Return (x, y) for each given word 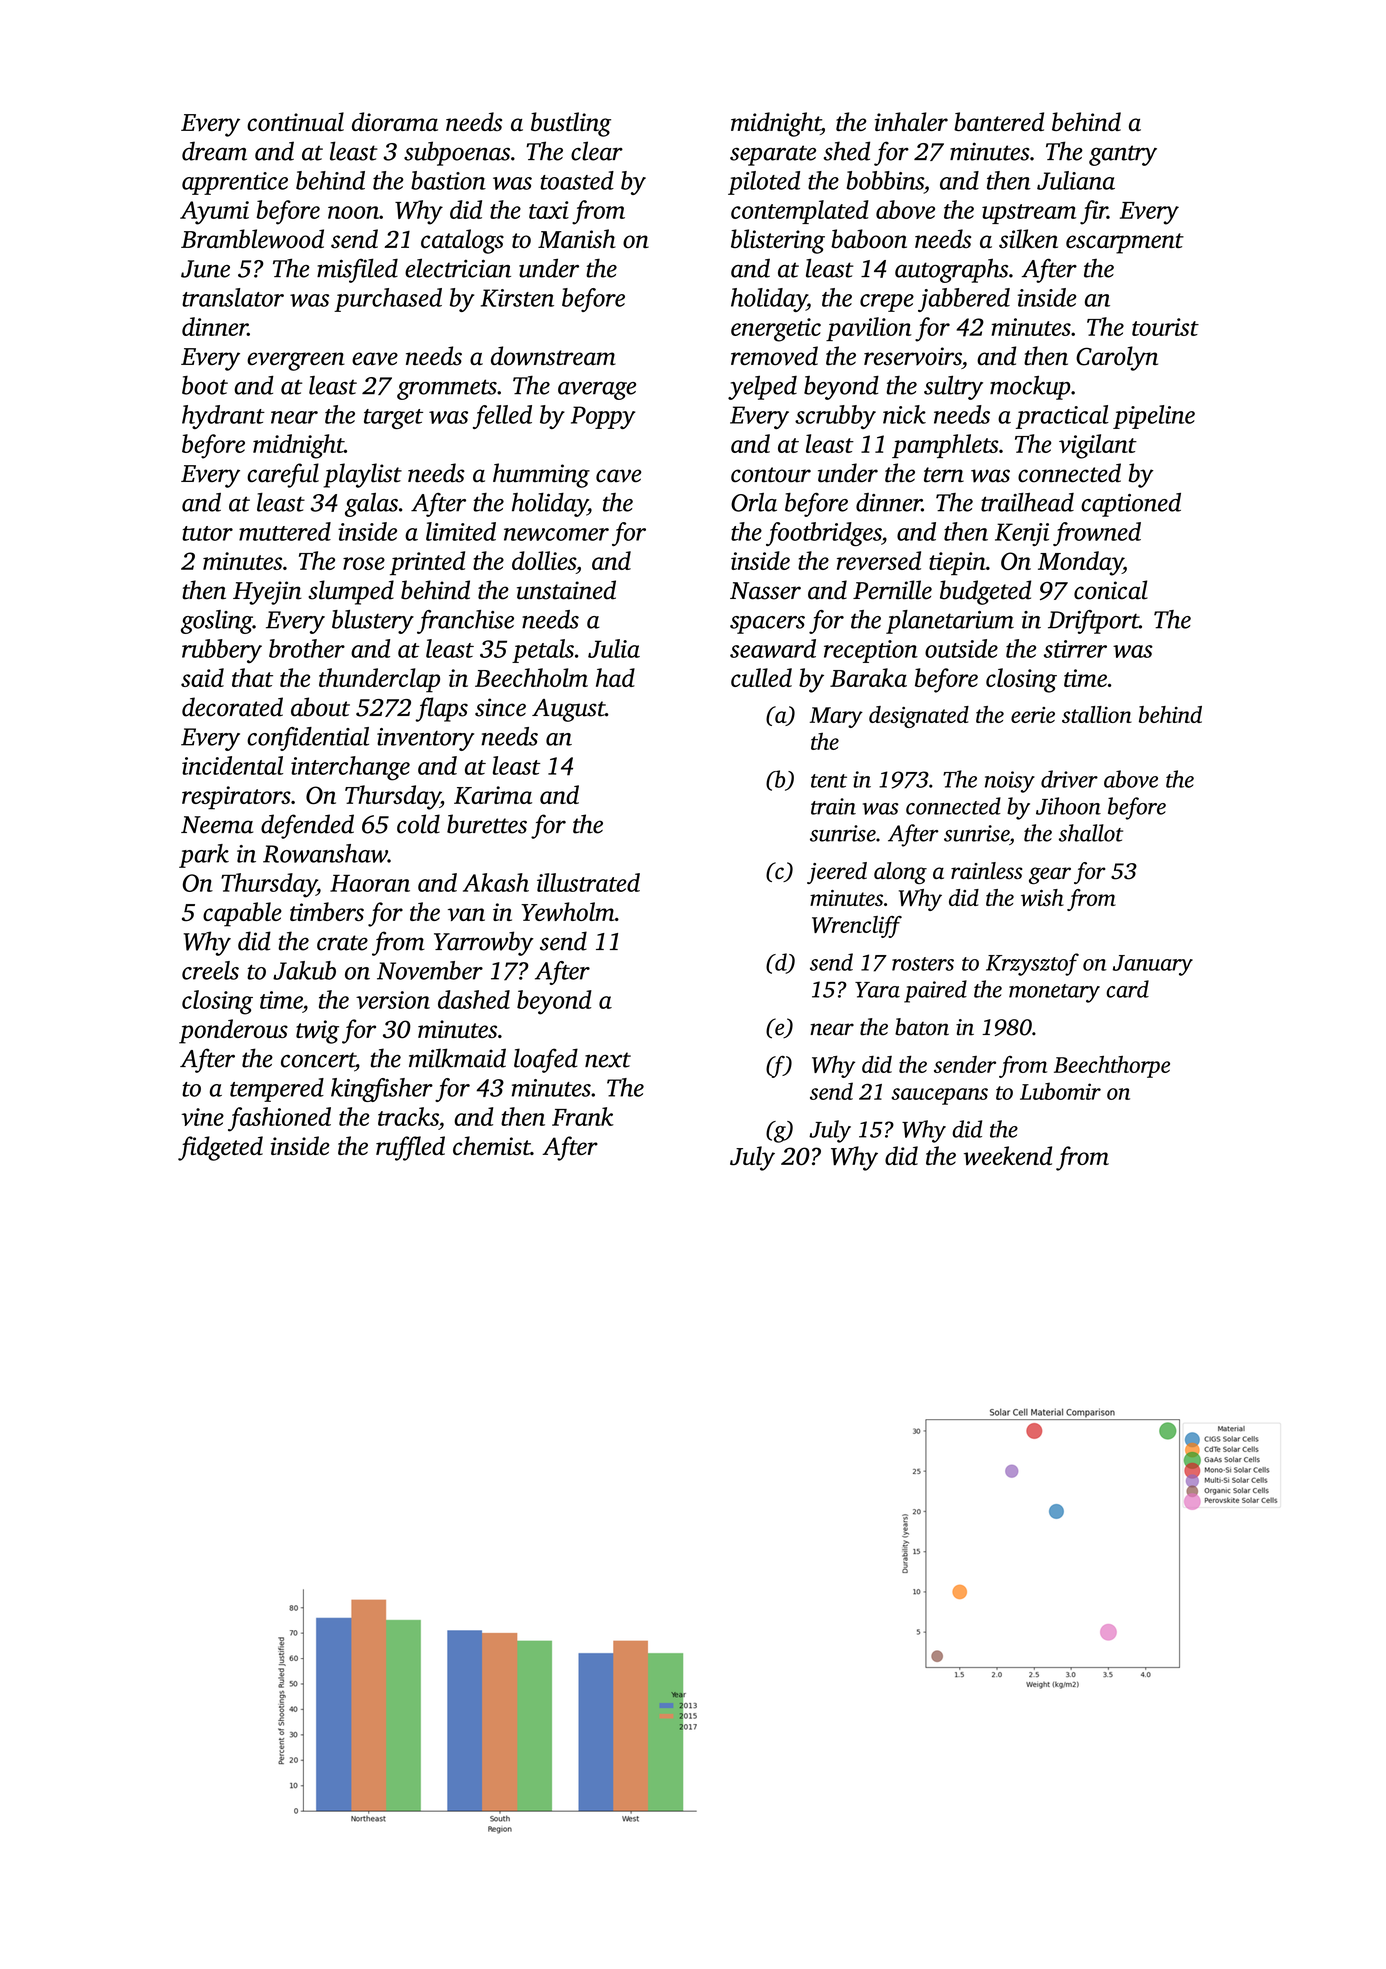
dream (214, 151)
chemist (492, 1146)
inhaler (911, 121)
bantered (999, 121)
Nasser (765, 591)
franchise (465, 622)
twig (317, 1032)
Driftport (1093, 622)
